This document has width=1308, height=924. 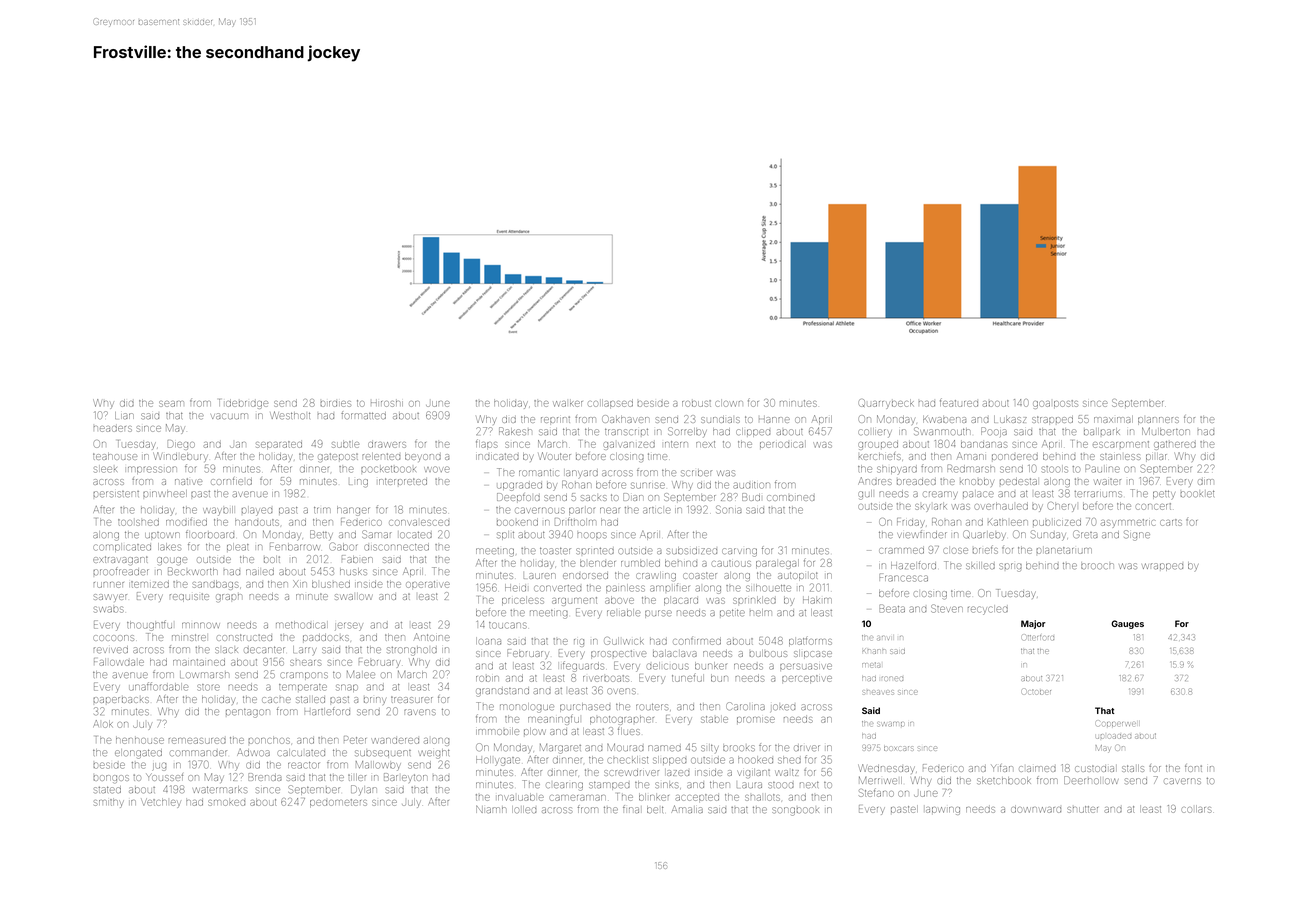 I want to click on Lowmarsh, so click(x=204, y=674).
